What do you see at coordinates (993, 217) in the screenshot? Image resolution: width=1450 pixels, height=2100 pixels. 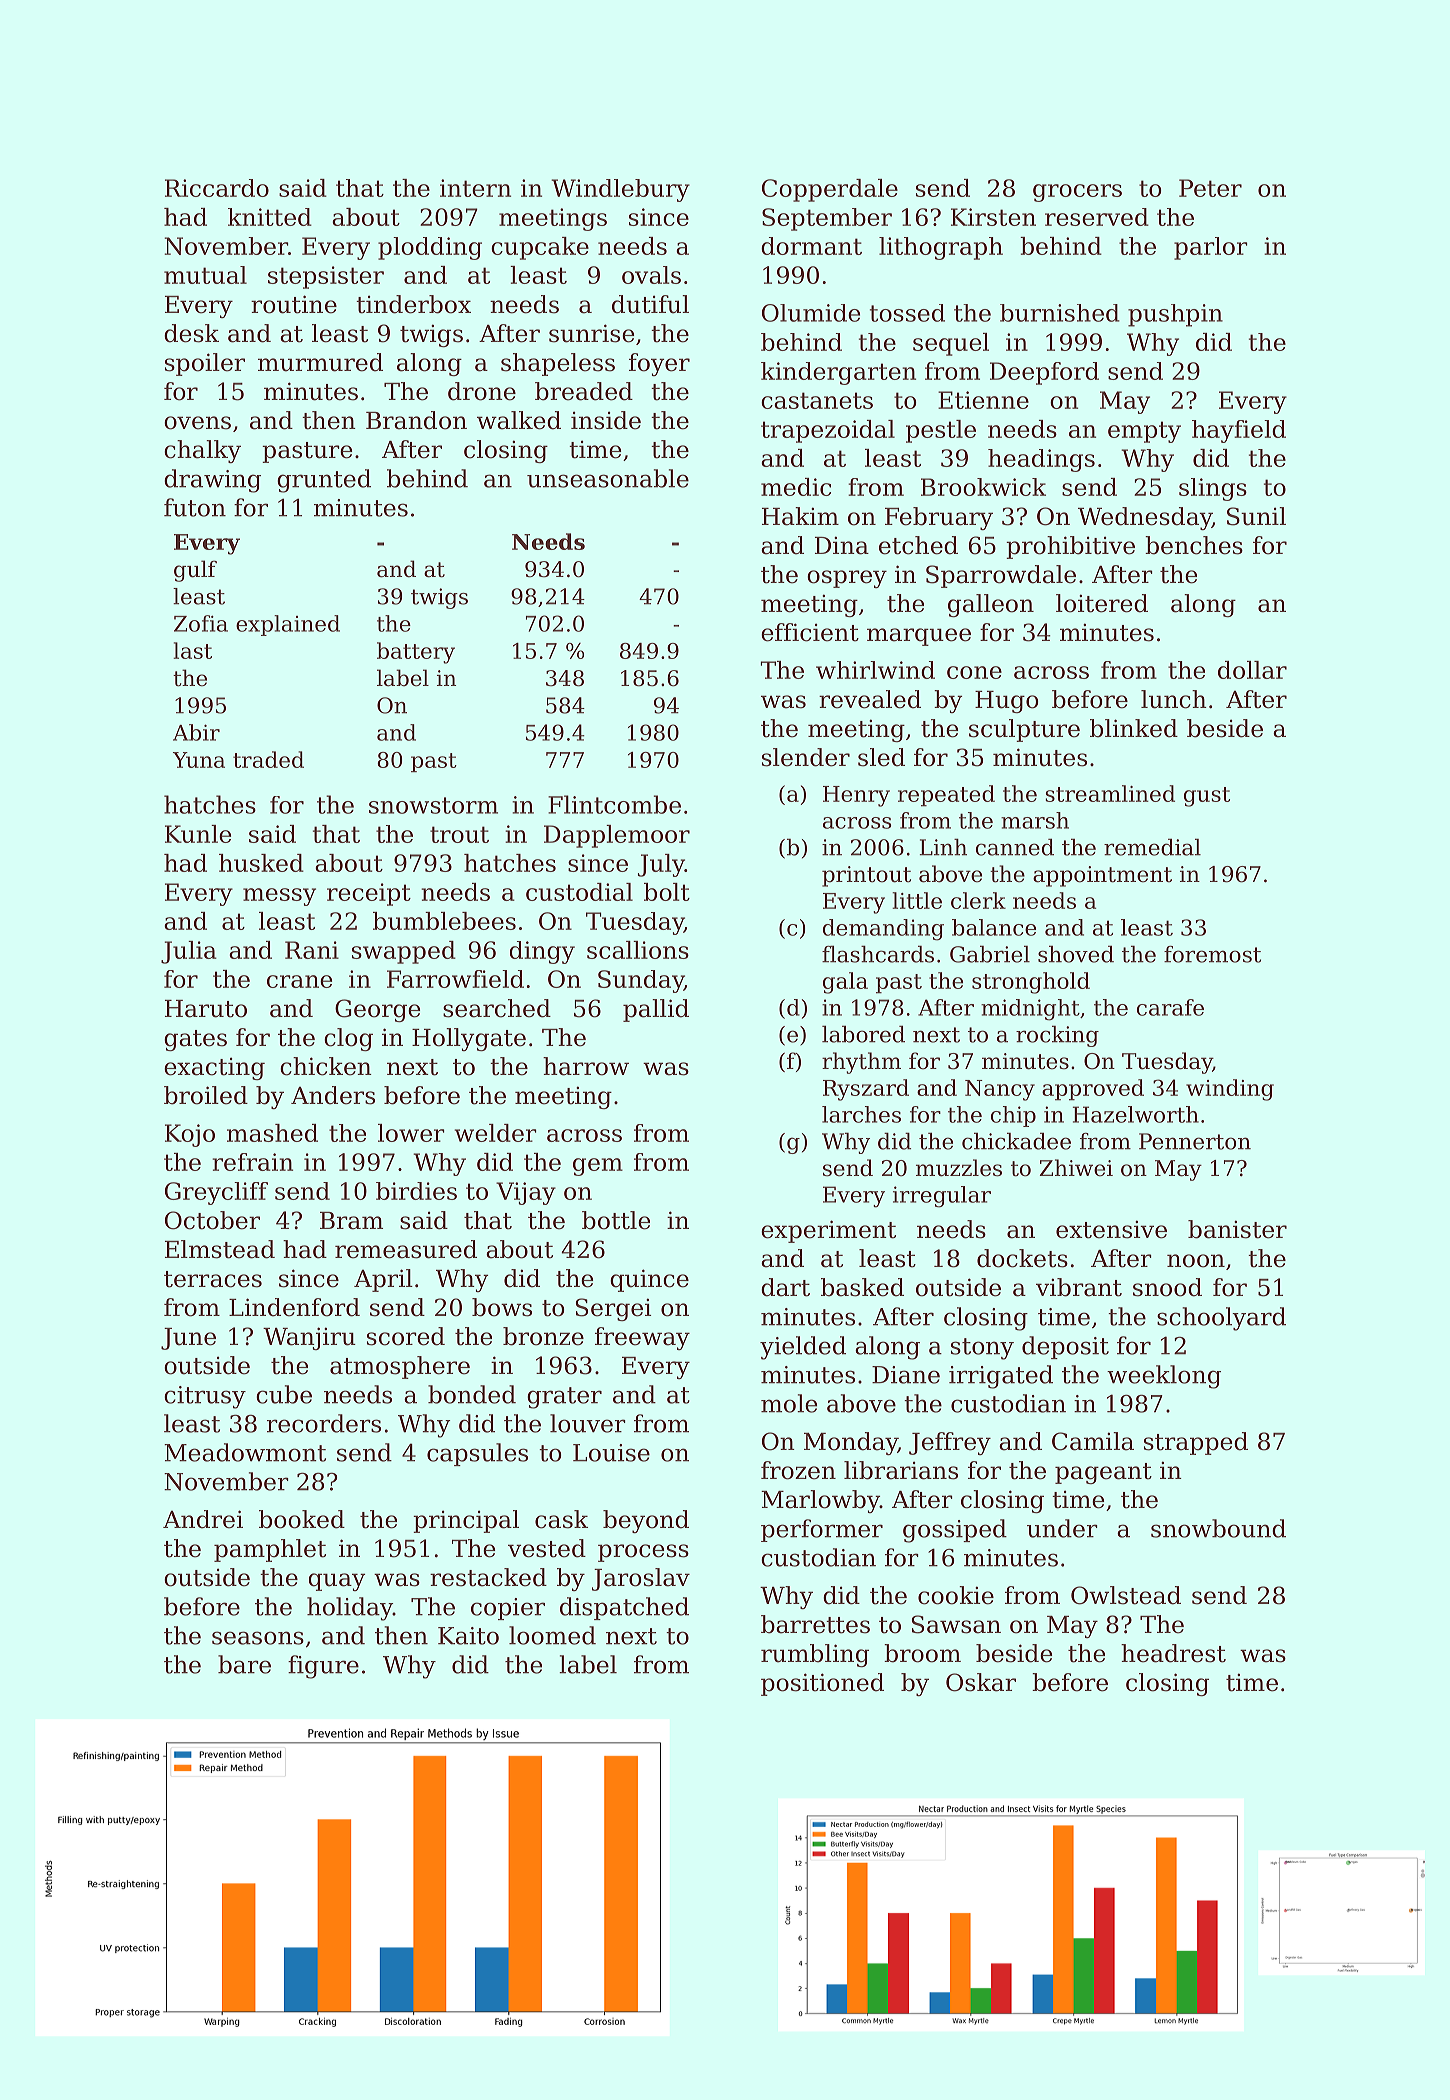 I see `Kirsten` at bounding box center [993, 217].
